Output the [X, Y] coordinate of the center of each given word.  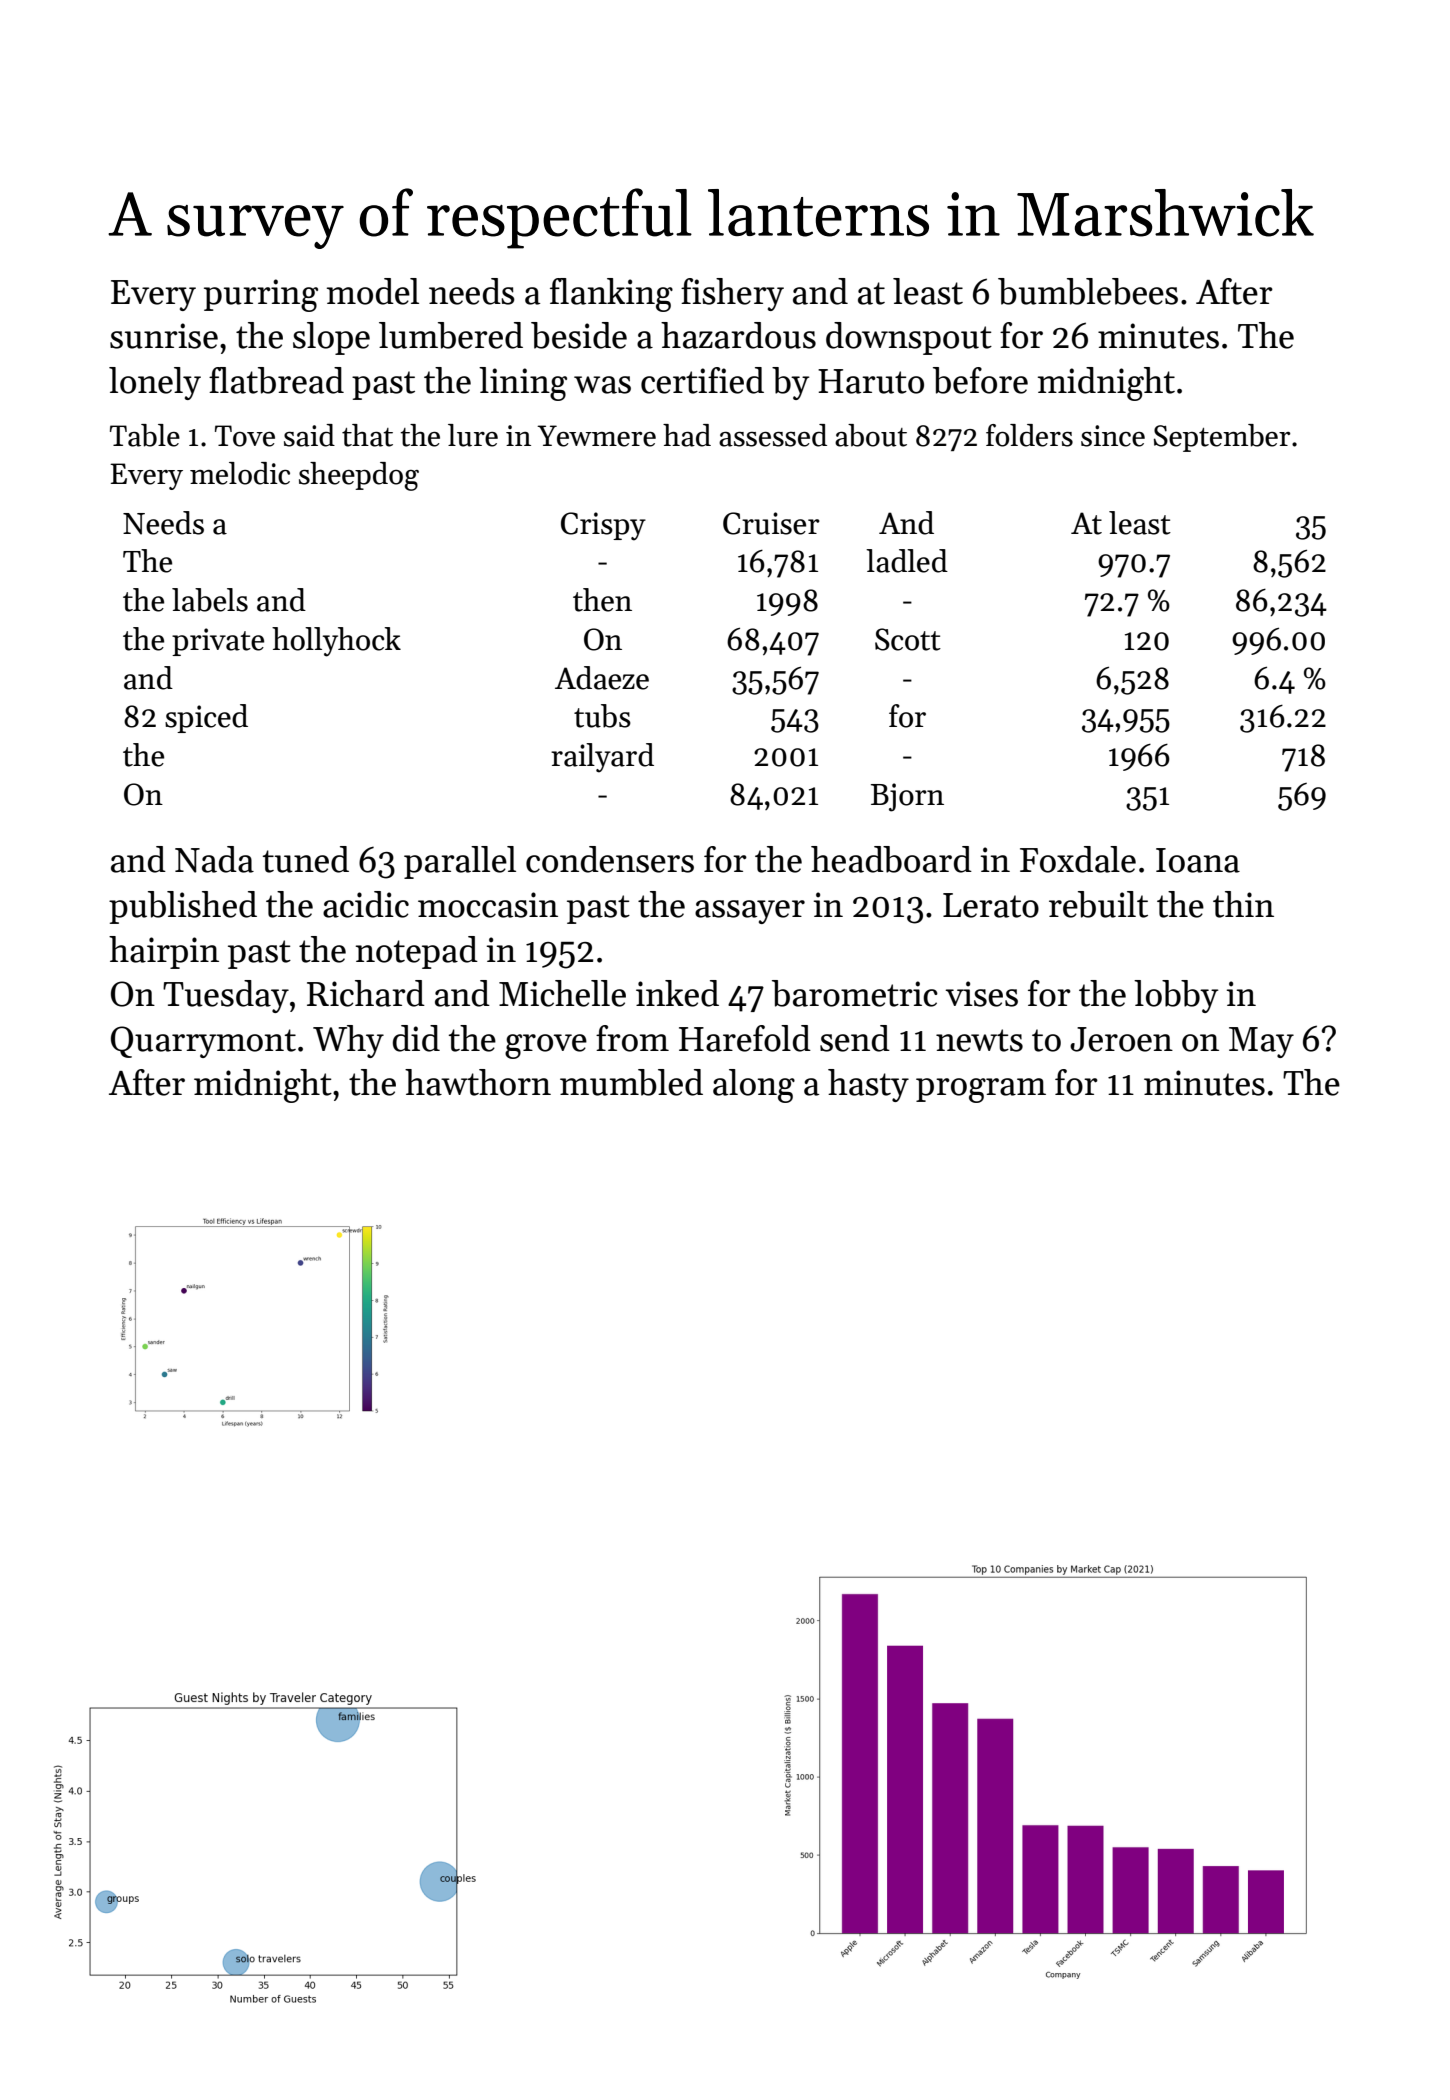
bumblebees [1088, 291]
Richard [366, 993]
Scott [908, 639]
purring [261, 295]
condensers [610, 859]
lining [523, 384]
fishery [732, 294]
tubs [602, 716]
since [1113, 436]
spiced [206, 718]
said [309, 435]
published [183, 907]
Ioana [1198, 860]
